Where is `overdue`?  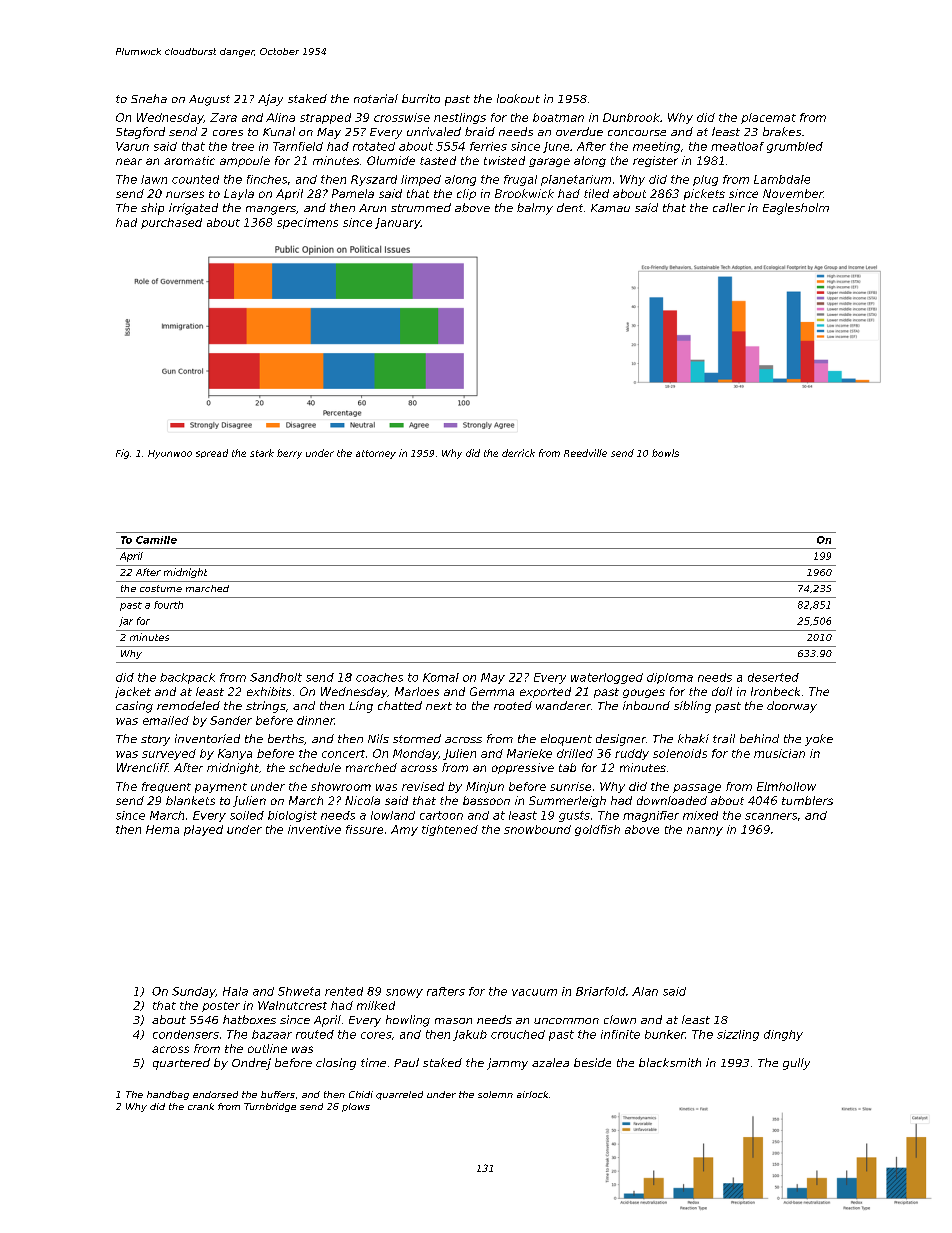 overdue is located at coordinates (579, 131).
